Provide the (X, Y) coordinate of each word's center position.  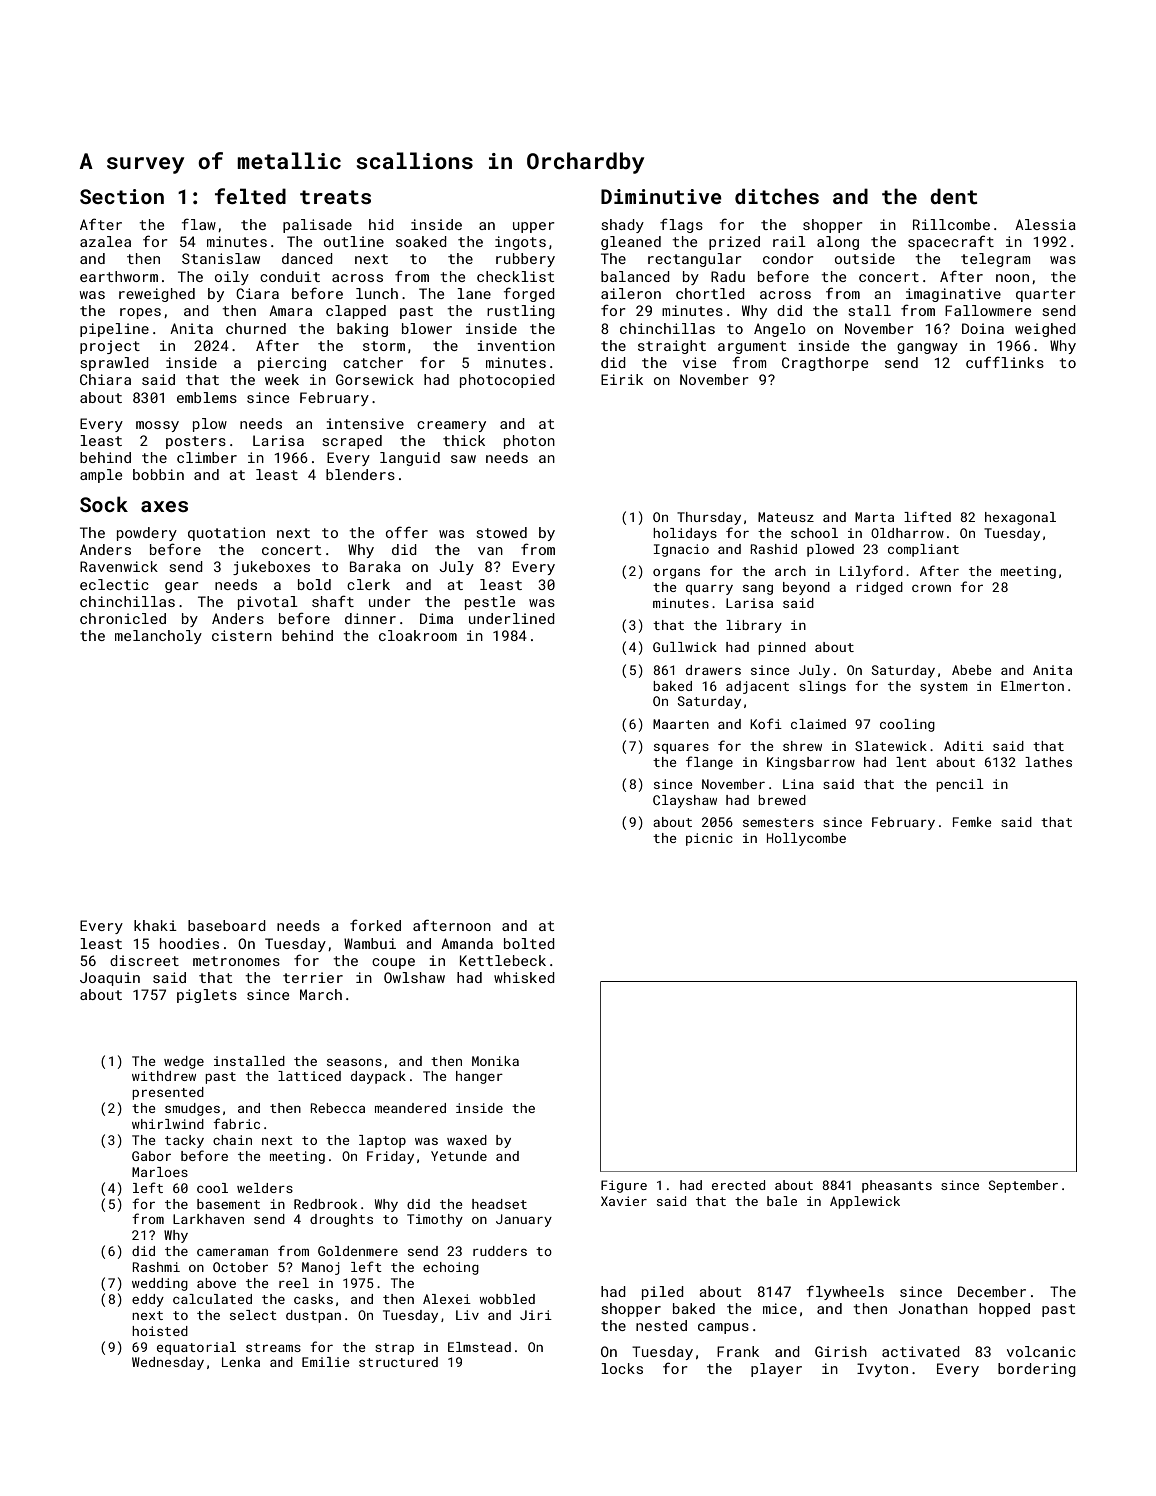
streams (273, 1347)
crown (931, 588)
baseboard (227, 925)
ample (101, 476)
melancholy (158, 637)
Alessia (1045, 224)
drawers (713, 670)
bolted (529, 943)
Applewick (865, 1202)
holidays (685, 534)
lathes (1048, 762)
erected (738, 1185)
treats (335, 197)
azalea (105, 241)
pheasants (897, 1186)
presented (168, 1093)
